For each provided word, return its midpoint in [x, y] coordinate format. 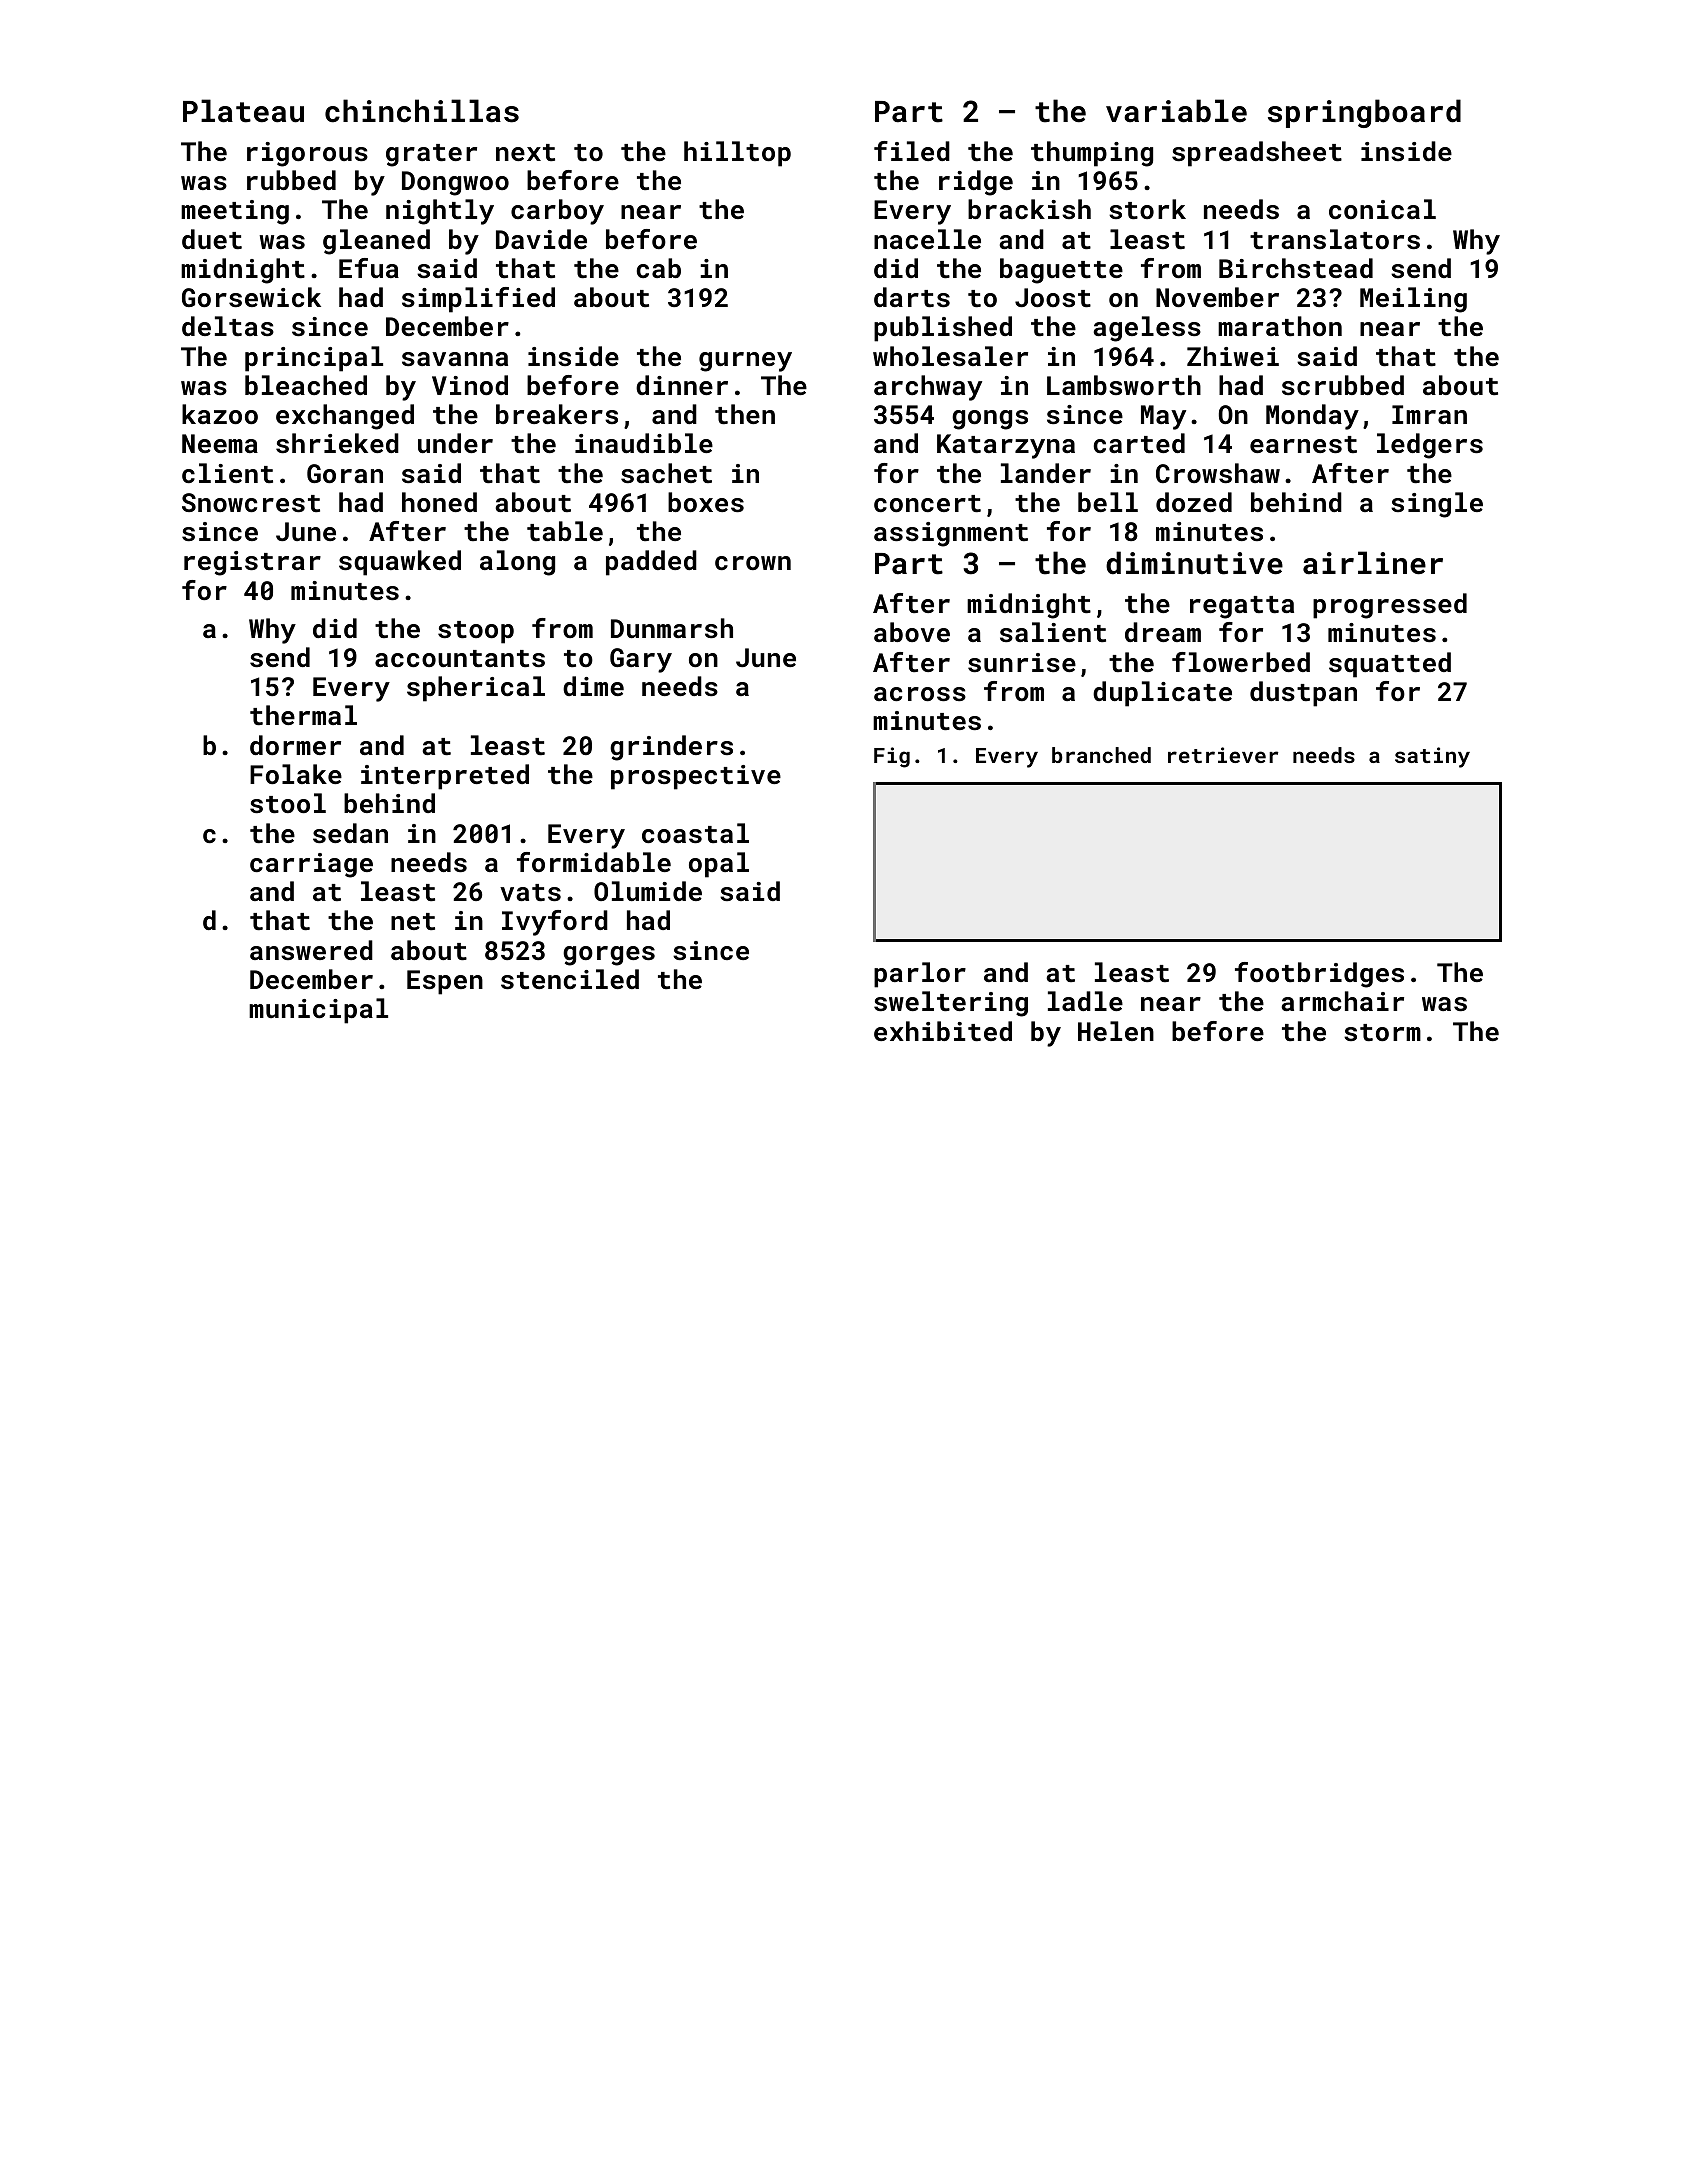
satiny [1432, 757]
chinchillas [422, 111]
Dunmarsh [672, 628]
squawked [400, 563]
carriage [311, 865]
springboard [1364, 113]
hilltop [737, 154]
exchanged [345, 417]
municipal [318, 1011]
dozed [1194, 502]
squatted [1390, 665]
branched [1101, 755]
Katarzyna [1006, 446]
